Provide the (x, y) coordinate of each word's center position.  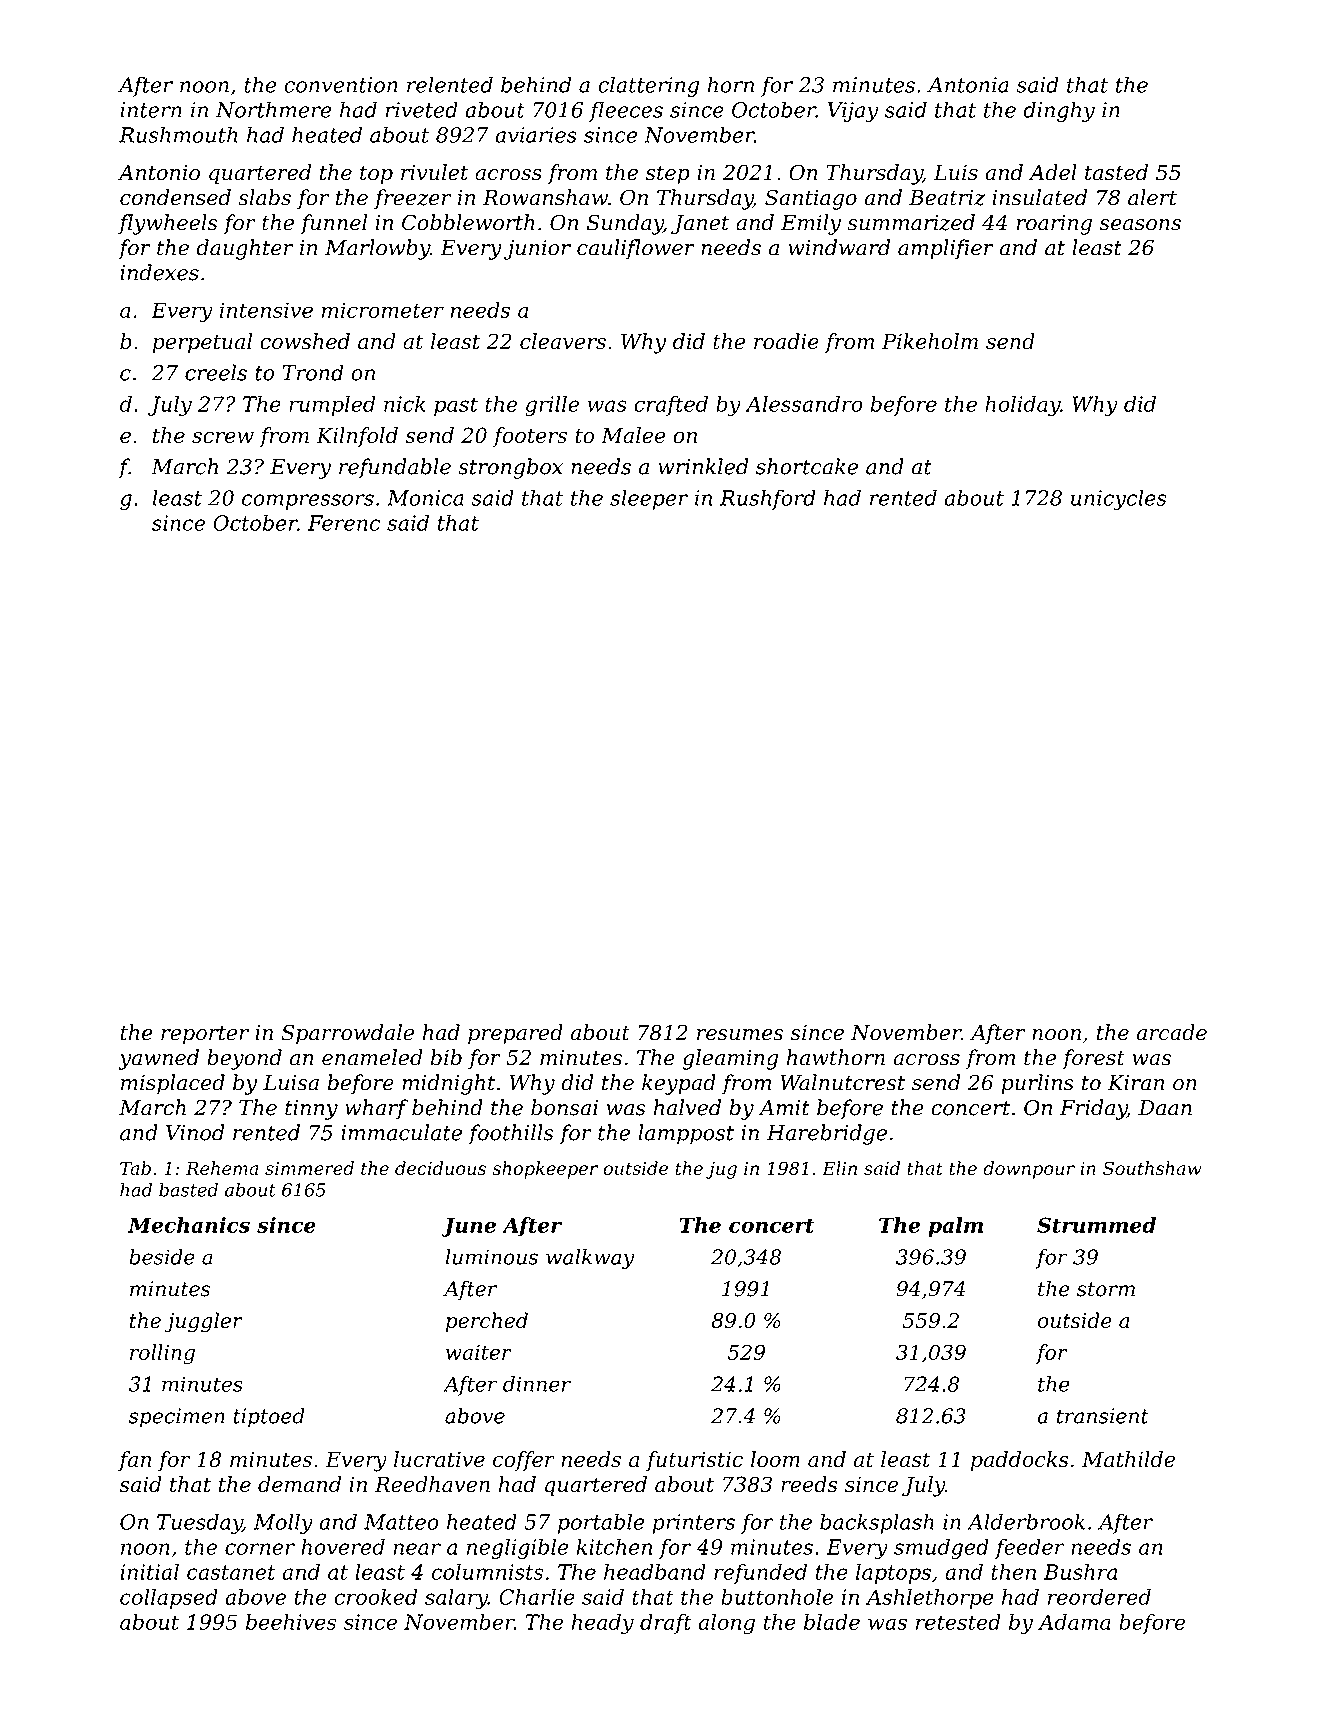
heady (603, 1624)
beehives (291, 1622)
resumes (740, 1035)
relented (450, 84)
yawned (159, 1059)
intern (151, 110)
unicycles (1118, 499)
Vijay (853, 112)
